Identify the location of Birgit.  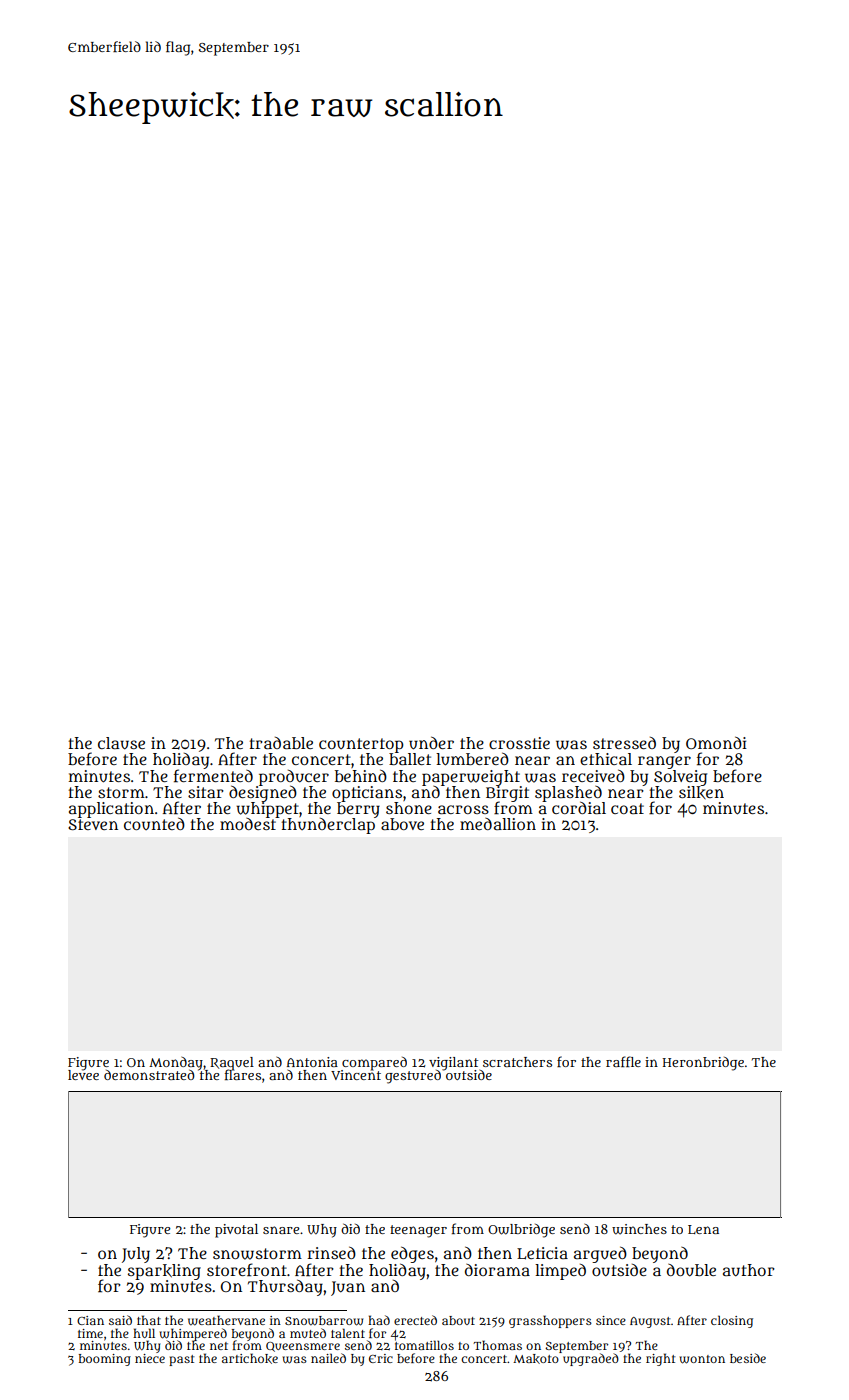
(507, 794).
